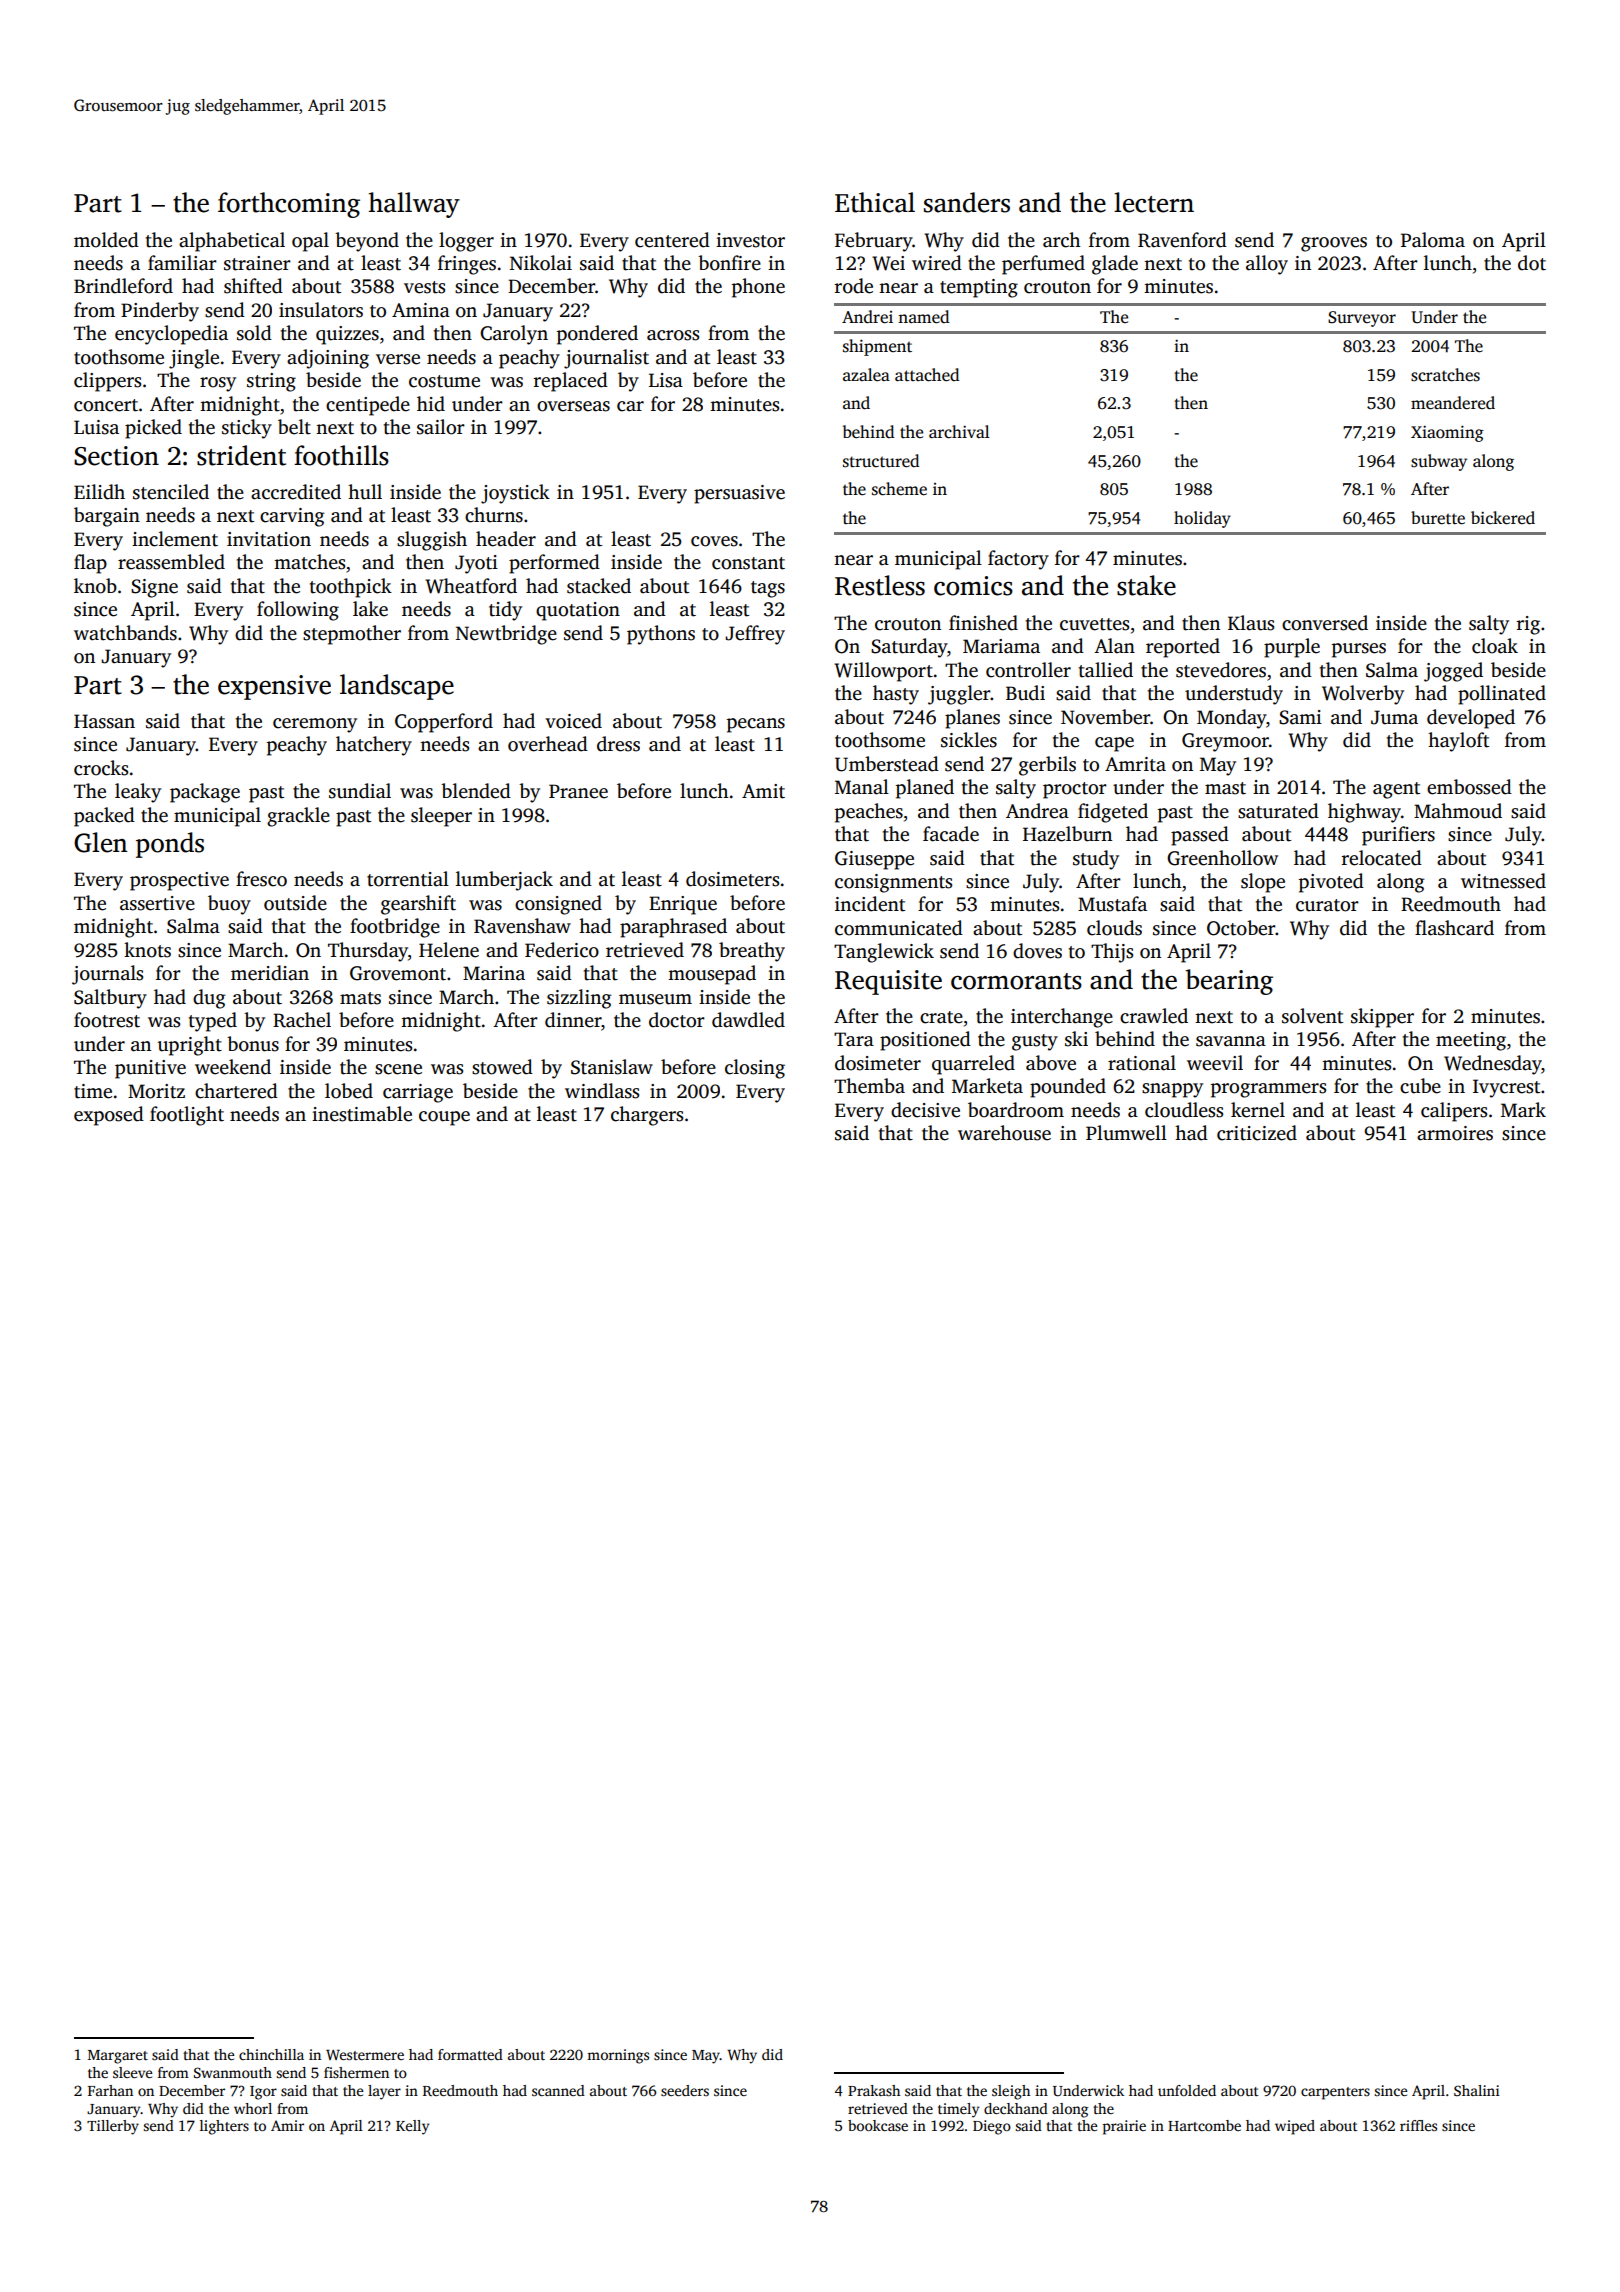 This image has width=1620, height=2292. Describe the element at coordinates (106, 240) in the image. I see `molded` at that location.
